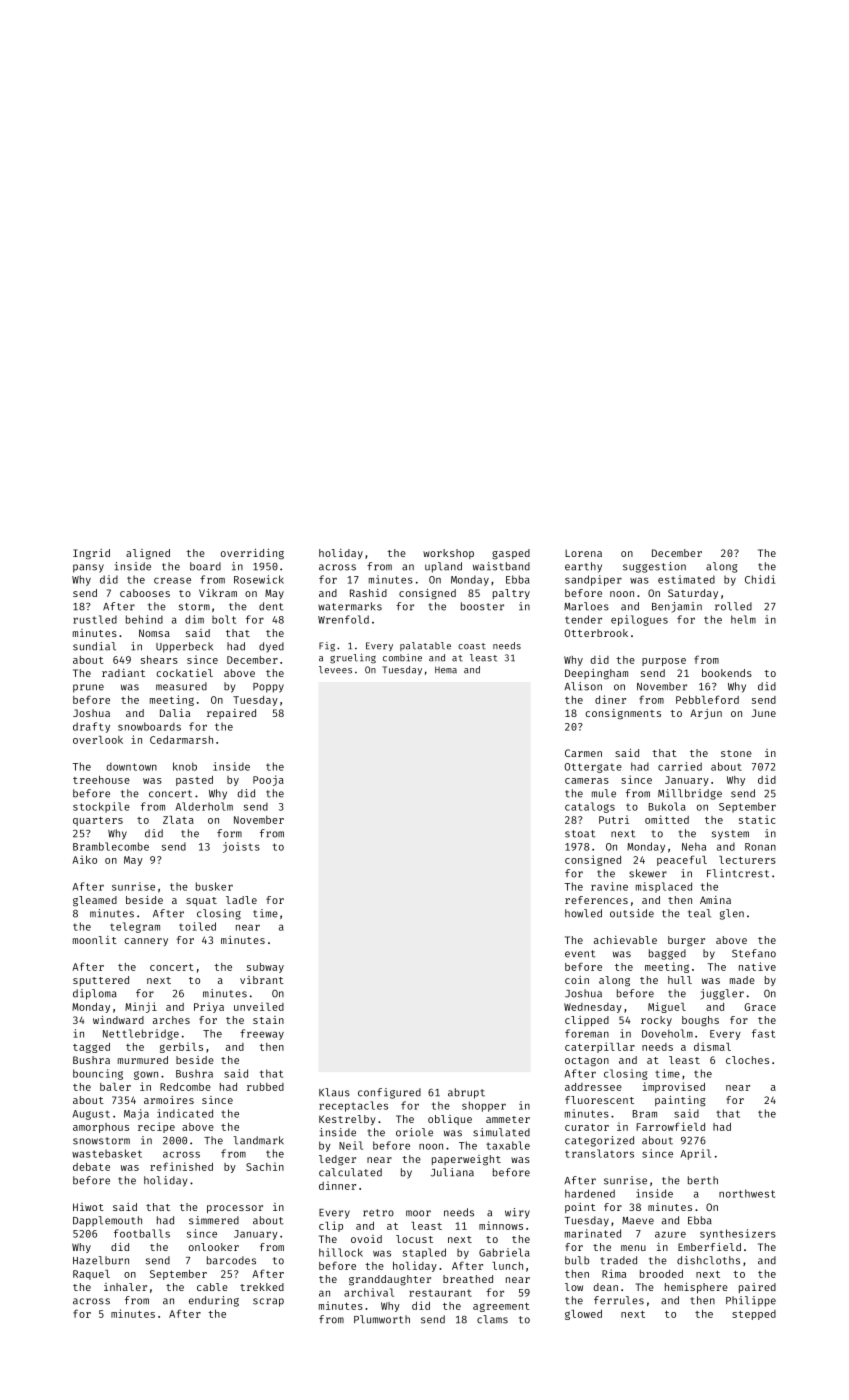 The height and width of the screenshot is (1400, 849). Describe the element at coordinates (580, 834) in the screenshot. I see `stoat` at that location.
